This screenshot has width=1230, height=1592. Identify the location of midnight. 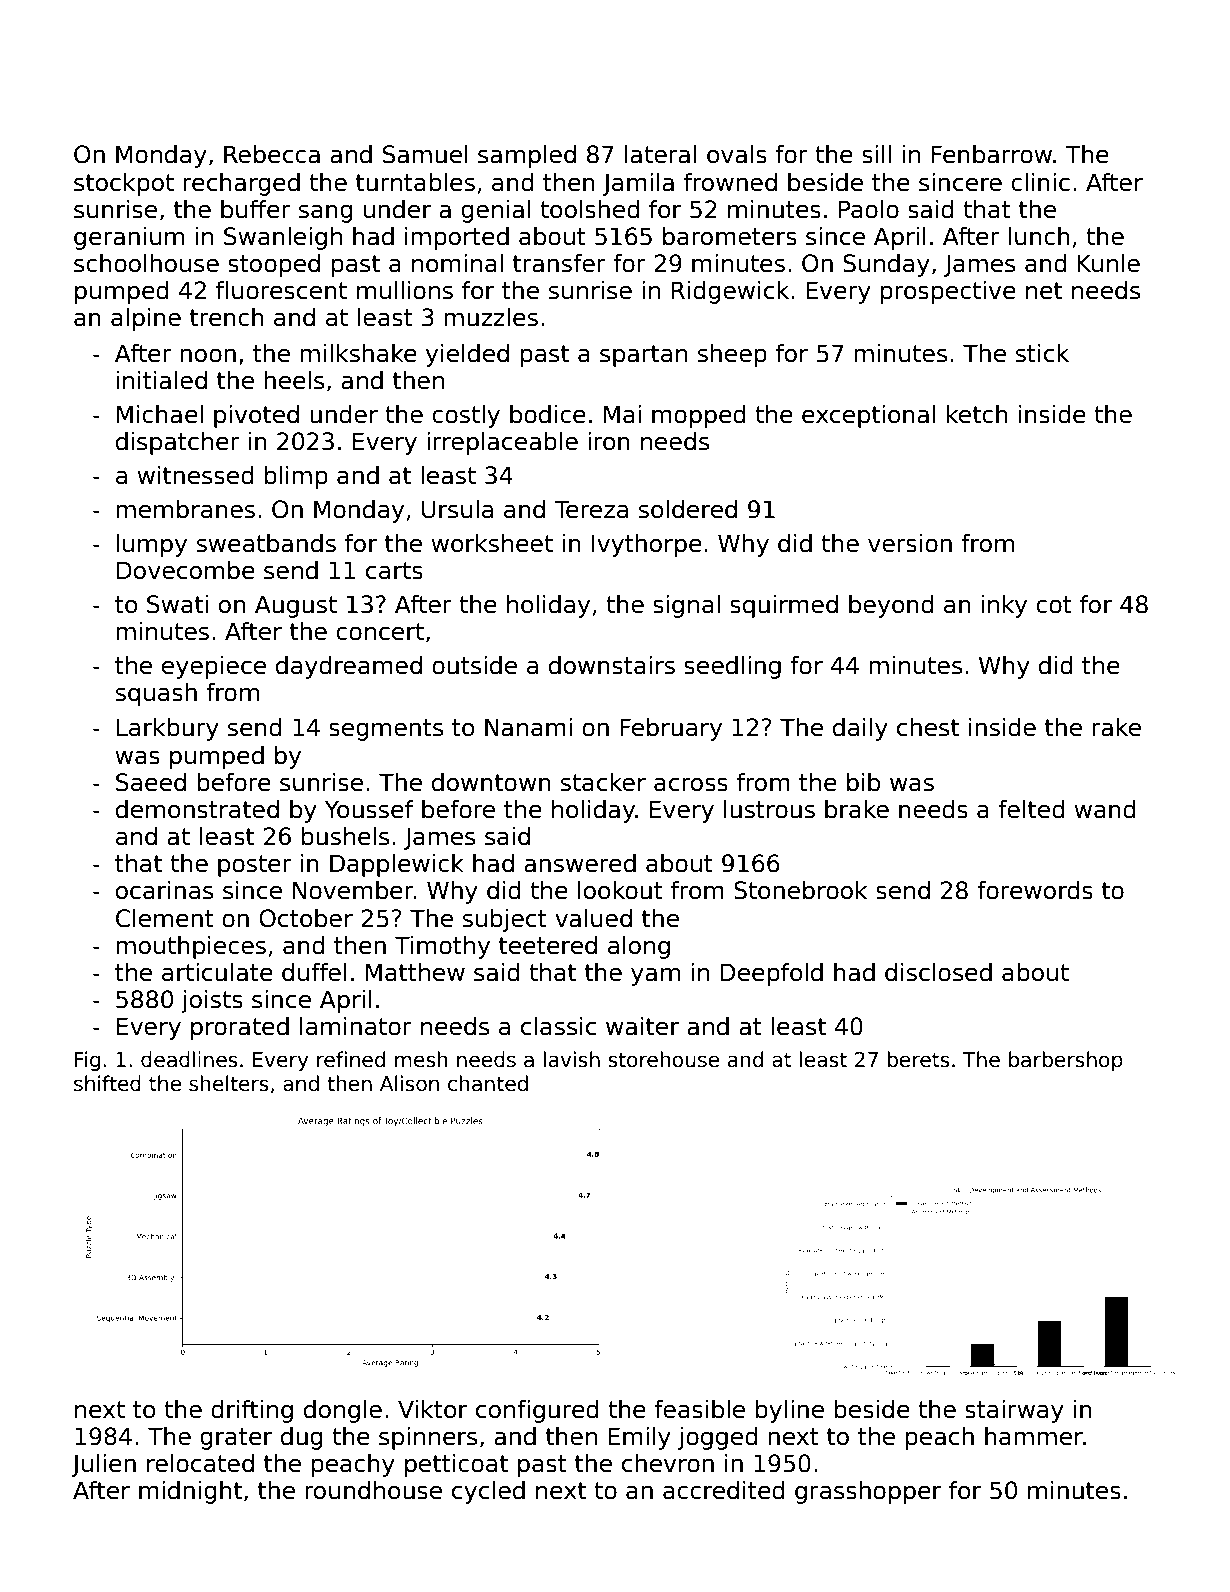
(190, 1492).
